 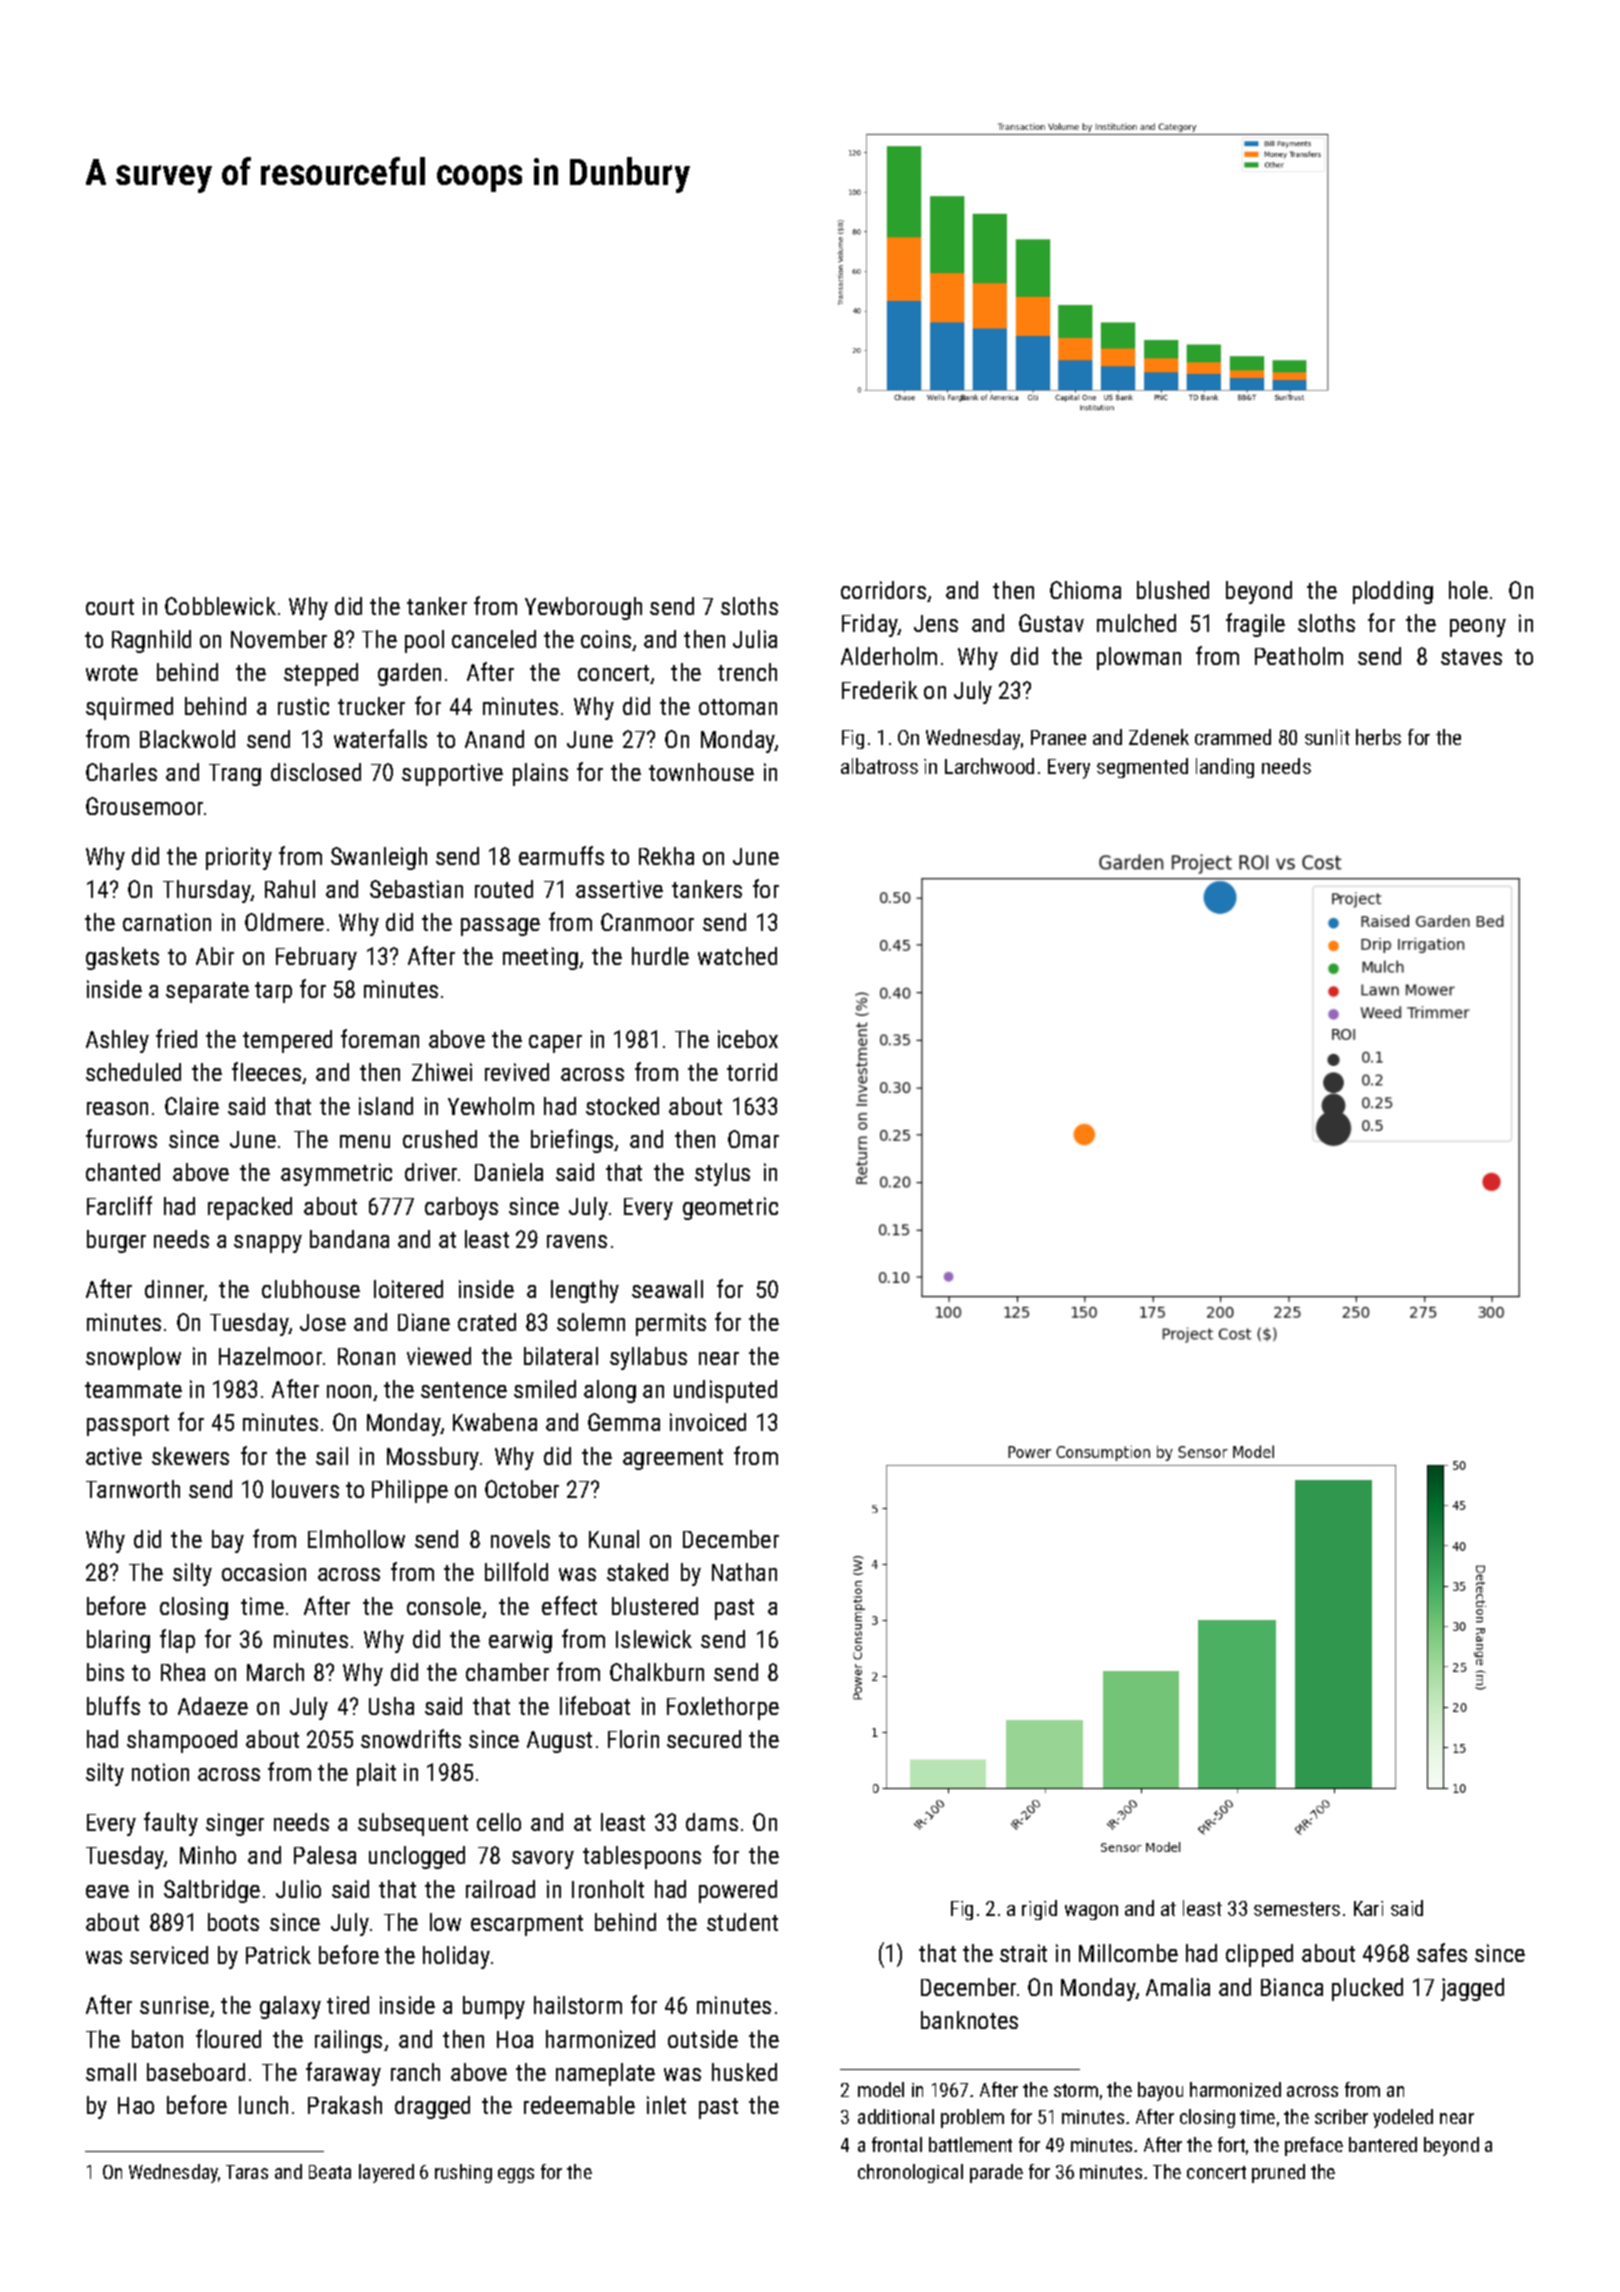 What do you see at coordinates (213, 1706) in the image?
I see `Adaeze` at bounding box center [213, 1706].
